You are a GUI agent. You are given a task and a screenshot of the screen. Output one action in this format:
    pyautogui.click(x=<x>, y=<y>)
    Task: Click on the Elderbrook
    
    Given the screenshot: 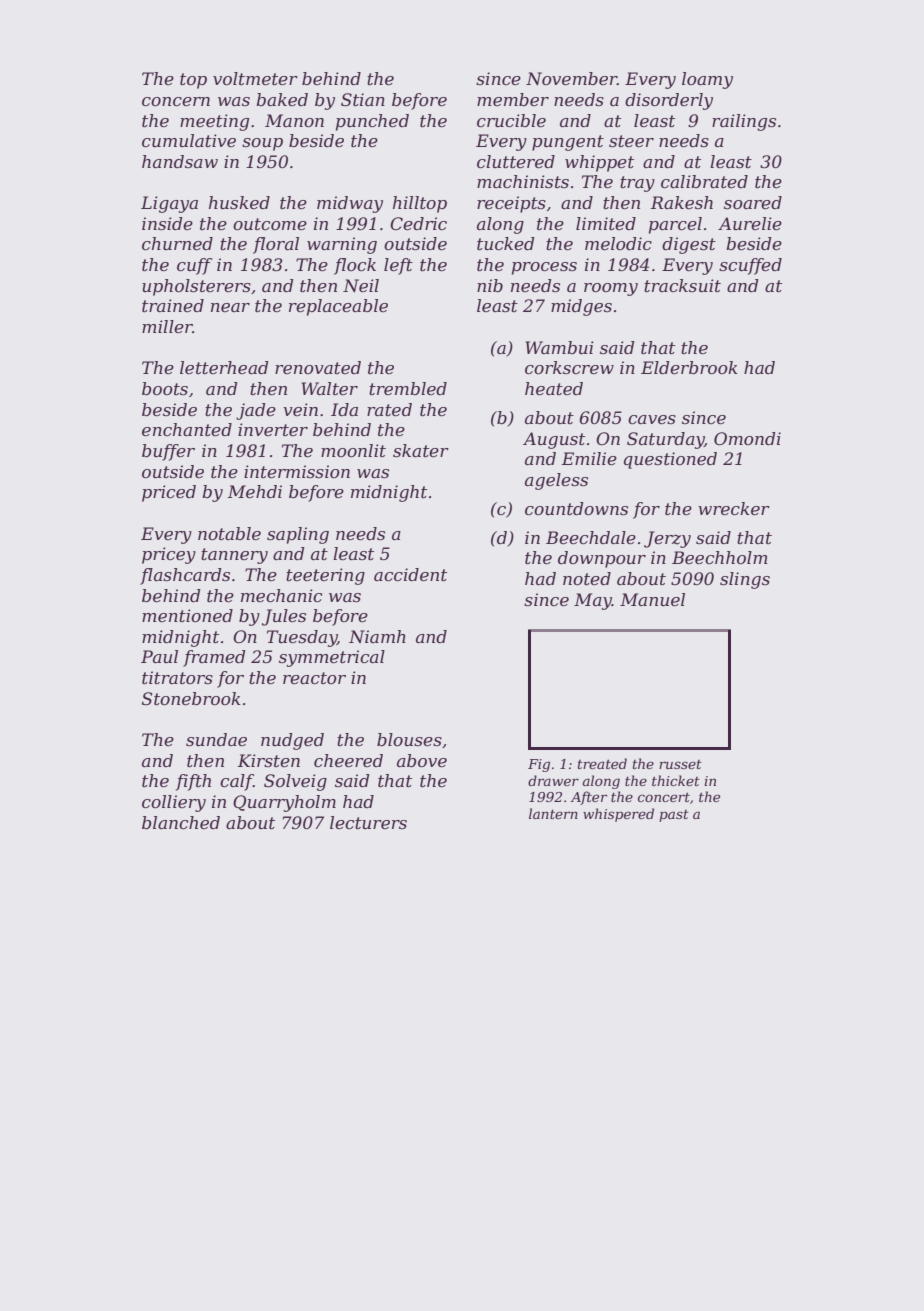 What is the action you would take?
    pyautogui.click(x=689, y=367)
